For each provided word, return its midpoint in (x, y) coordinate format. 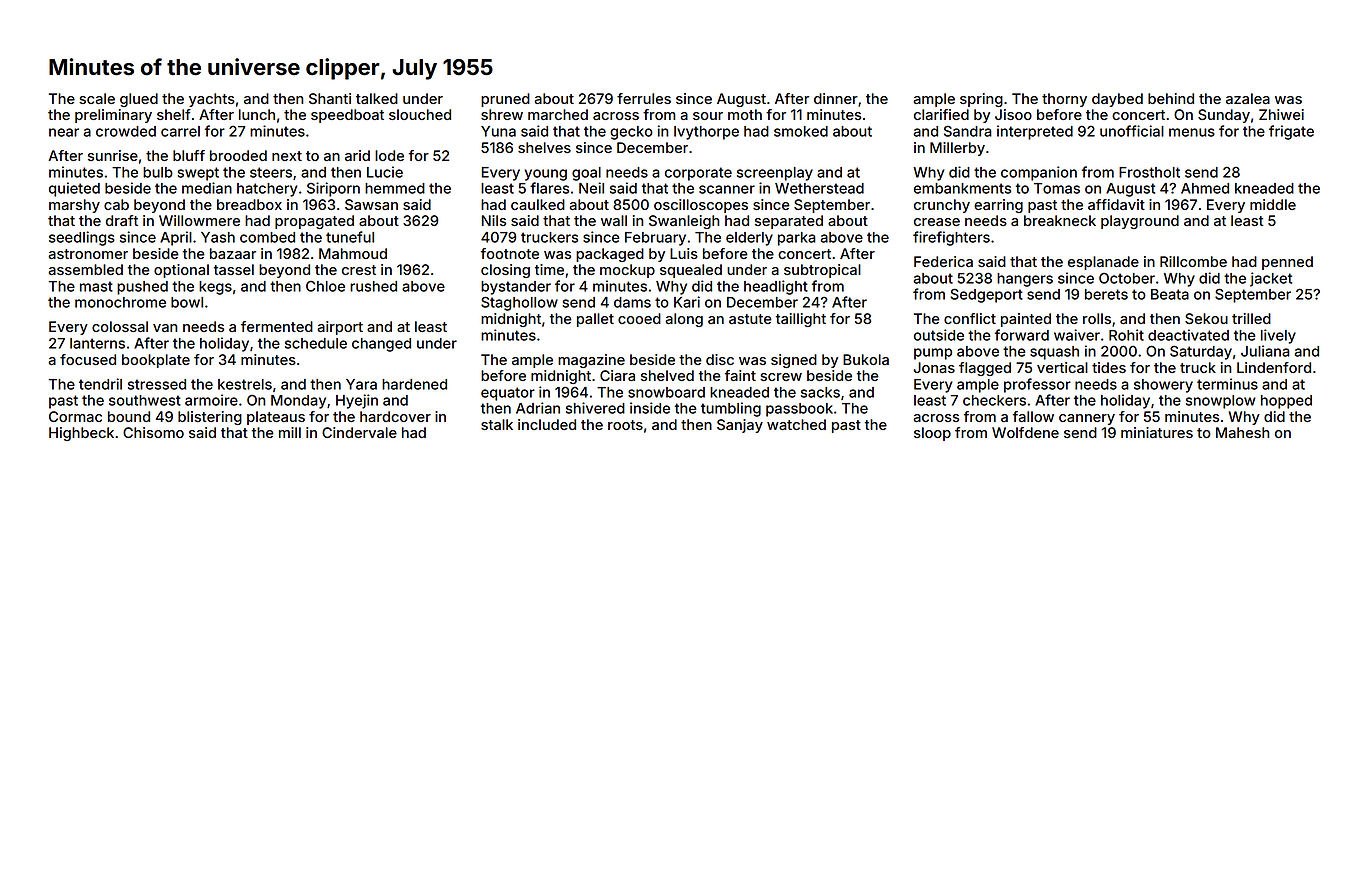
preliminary (113, 116)
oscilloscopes (701, 206)
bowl (187, 302)
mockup (627, 271)
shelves (544, 147)
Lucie (385, 172)
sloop (932, 434)
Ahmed (1205, 188)
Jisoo (1013, 114)
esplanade (1103, 263)
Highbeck (81, 434)
